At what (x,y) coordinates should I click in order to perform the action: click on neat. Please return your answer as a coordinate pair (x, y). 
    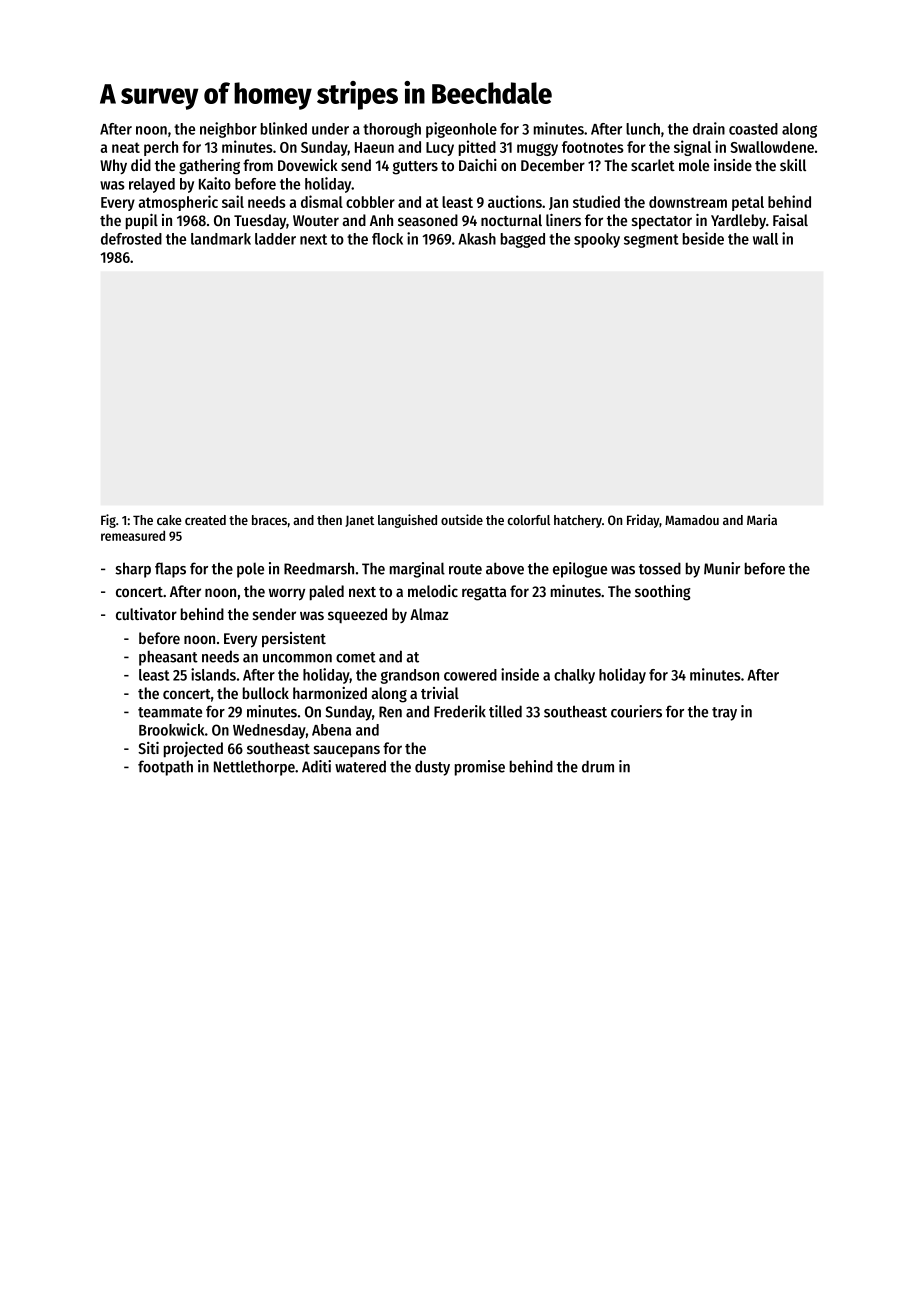
    Looking at the image, I should click on (126, 147).
